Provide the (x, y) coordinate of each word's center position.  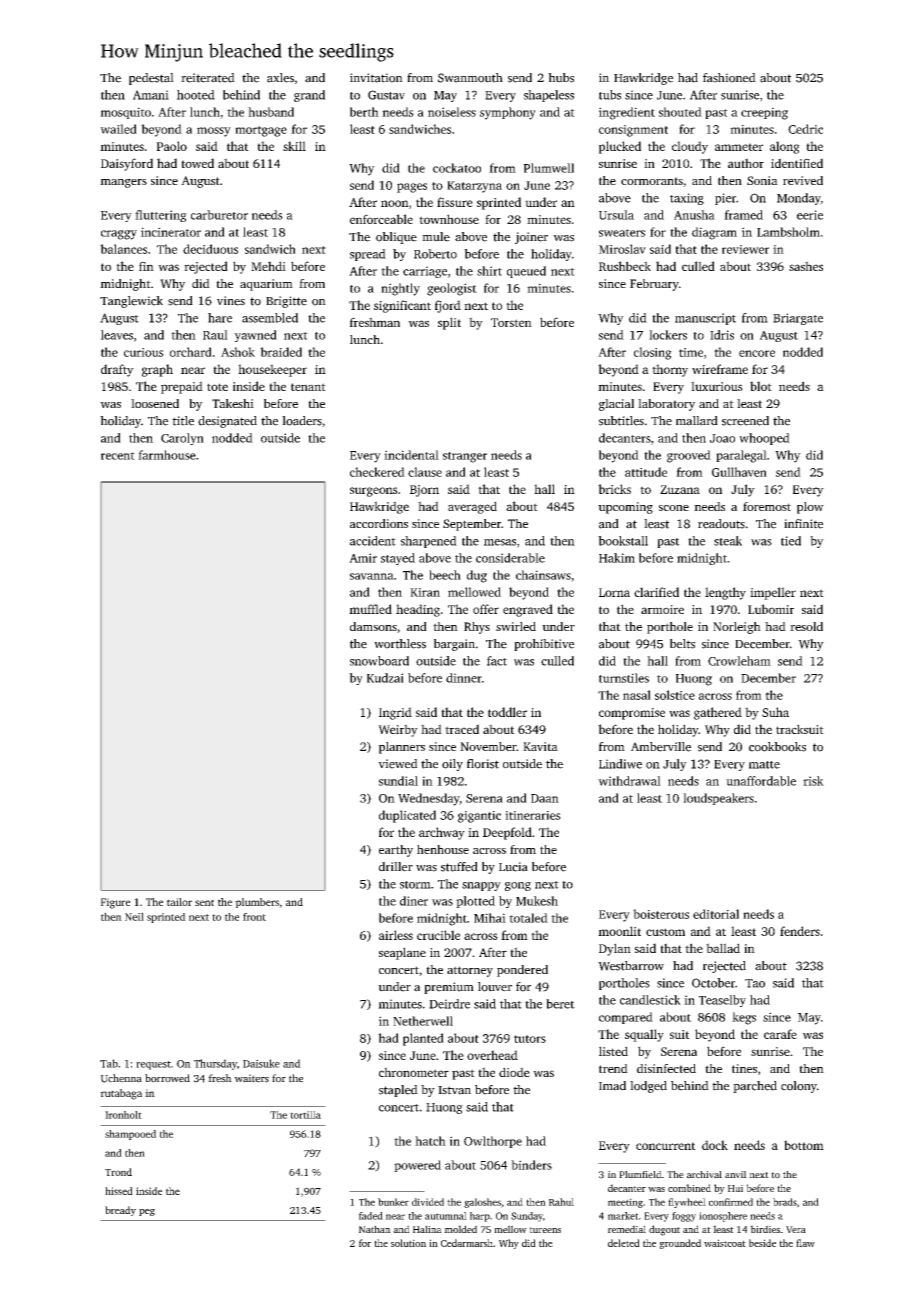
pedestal (151, 79)
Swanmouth (470, 78)
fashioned (729, 78)
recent (118, 456)
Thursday (215, 1064)
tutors (530, 1039)
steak (728, 541)
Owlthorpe (493, 1142)
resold (806, 626)
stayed (398, 559)
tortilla (305, 1115)
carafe (780, 1034)
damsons (373, 626)
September (472, 525)
